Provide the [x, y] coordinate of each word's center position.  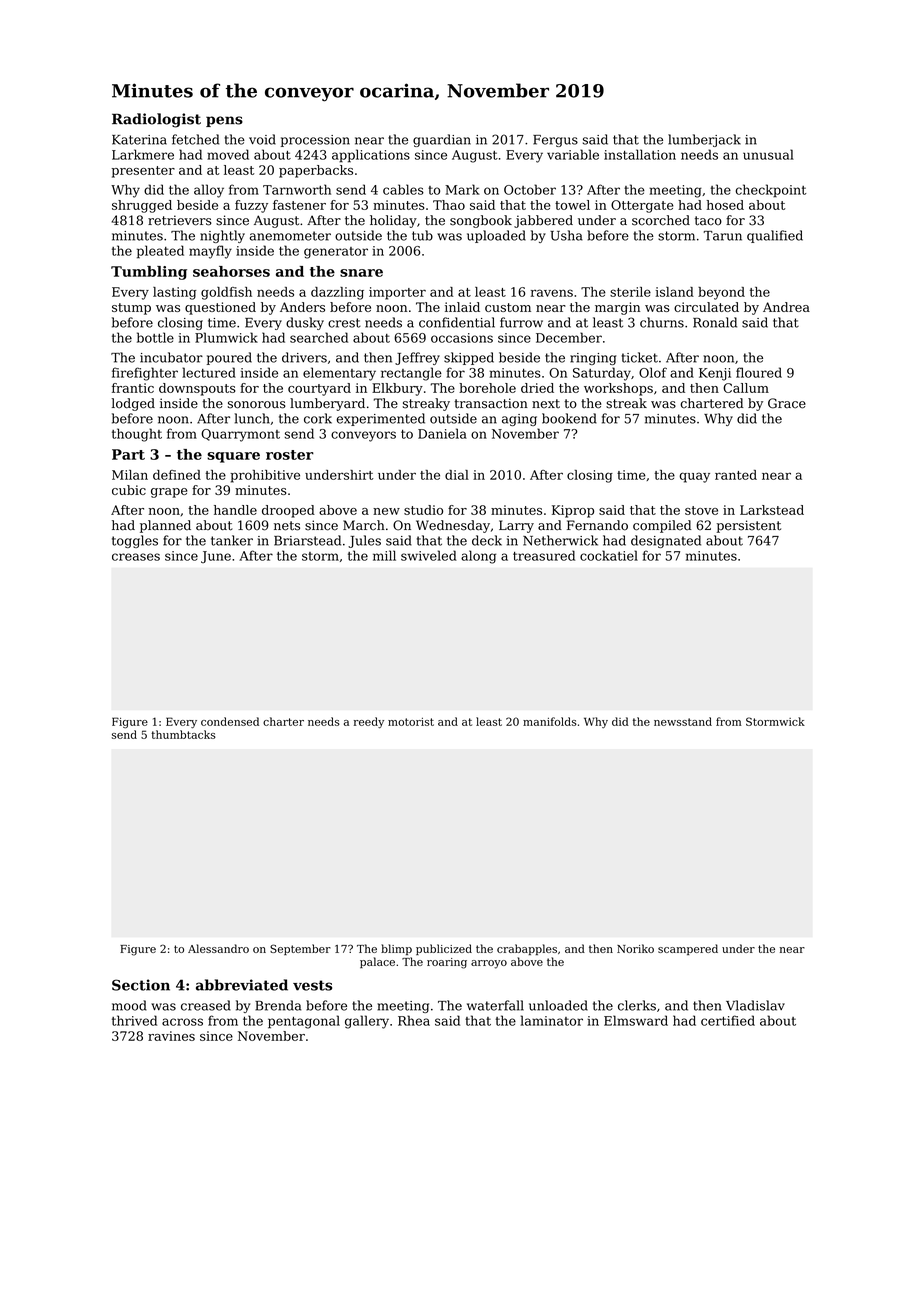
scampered [688, 949]
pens [224, 121]
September [300, 949]
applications [371, 156]
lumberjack [704, 140]
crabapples [527, 949]
